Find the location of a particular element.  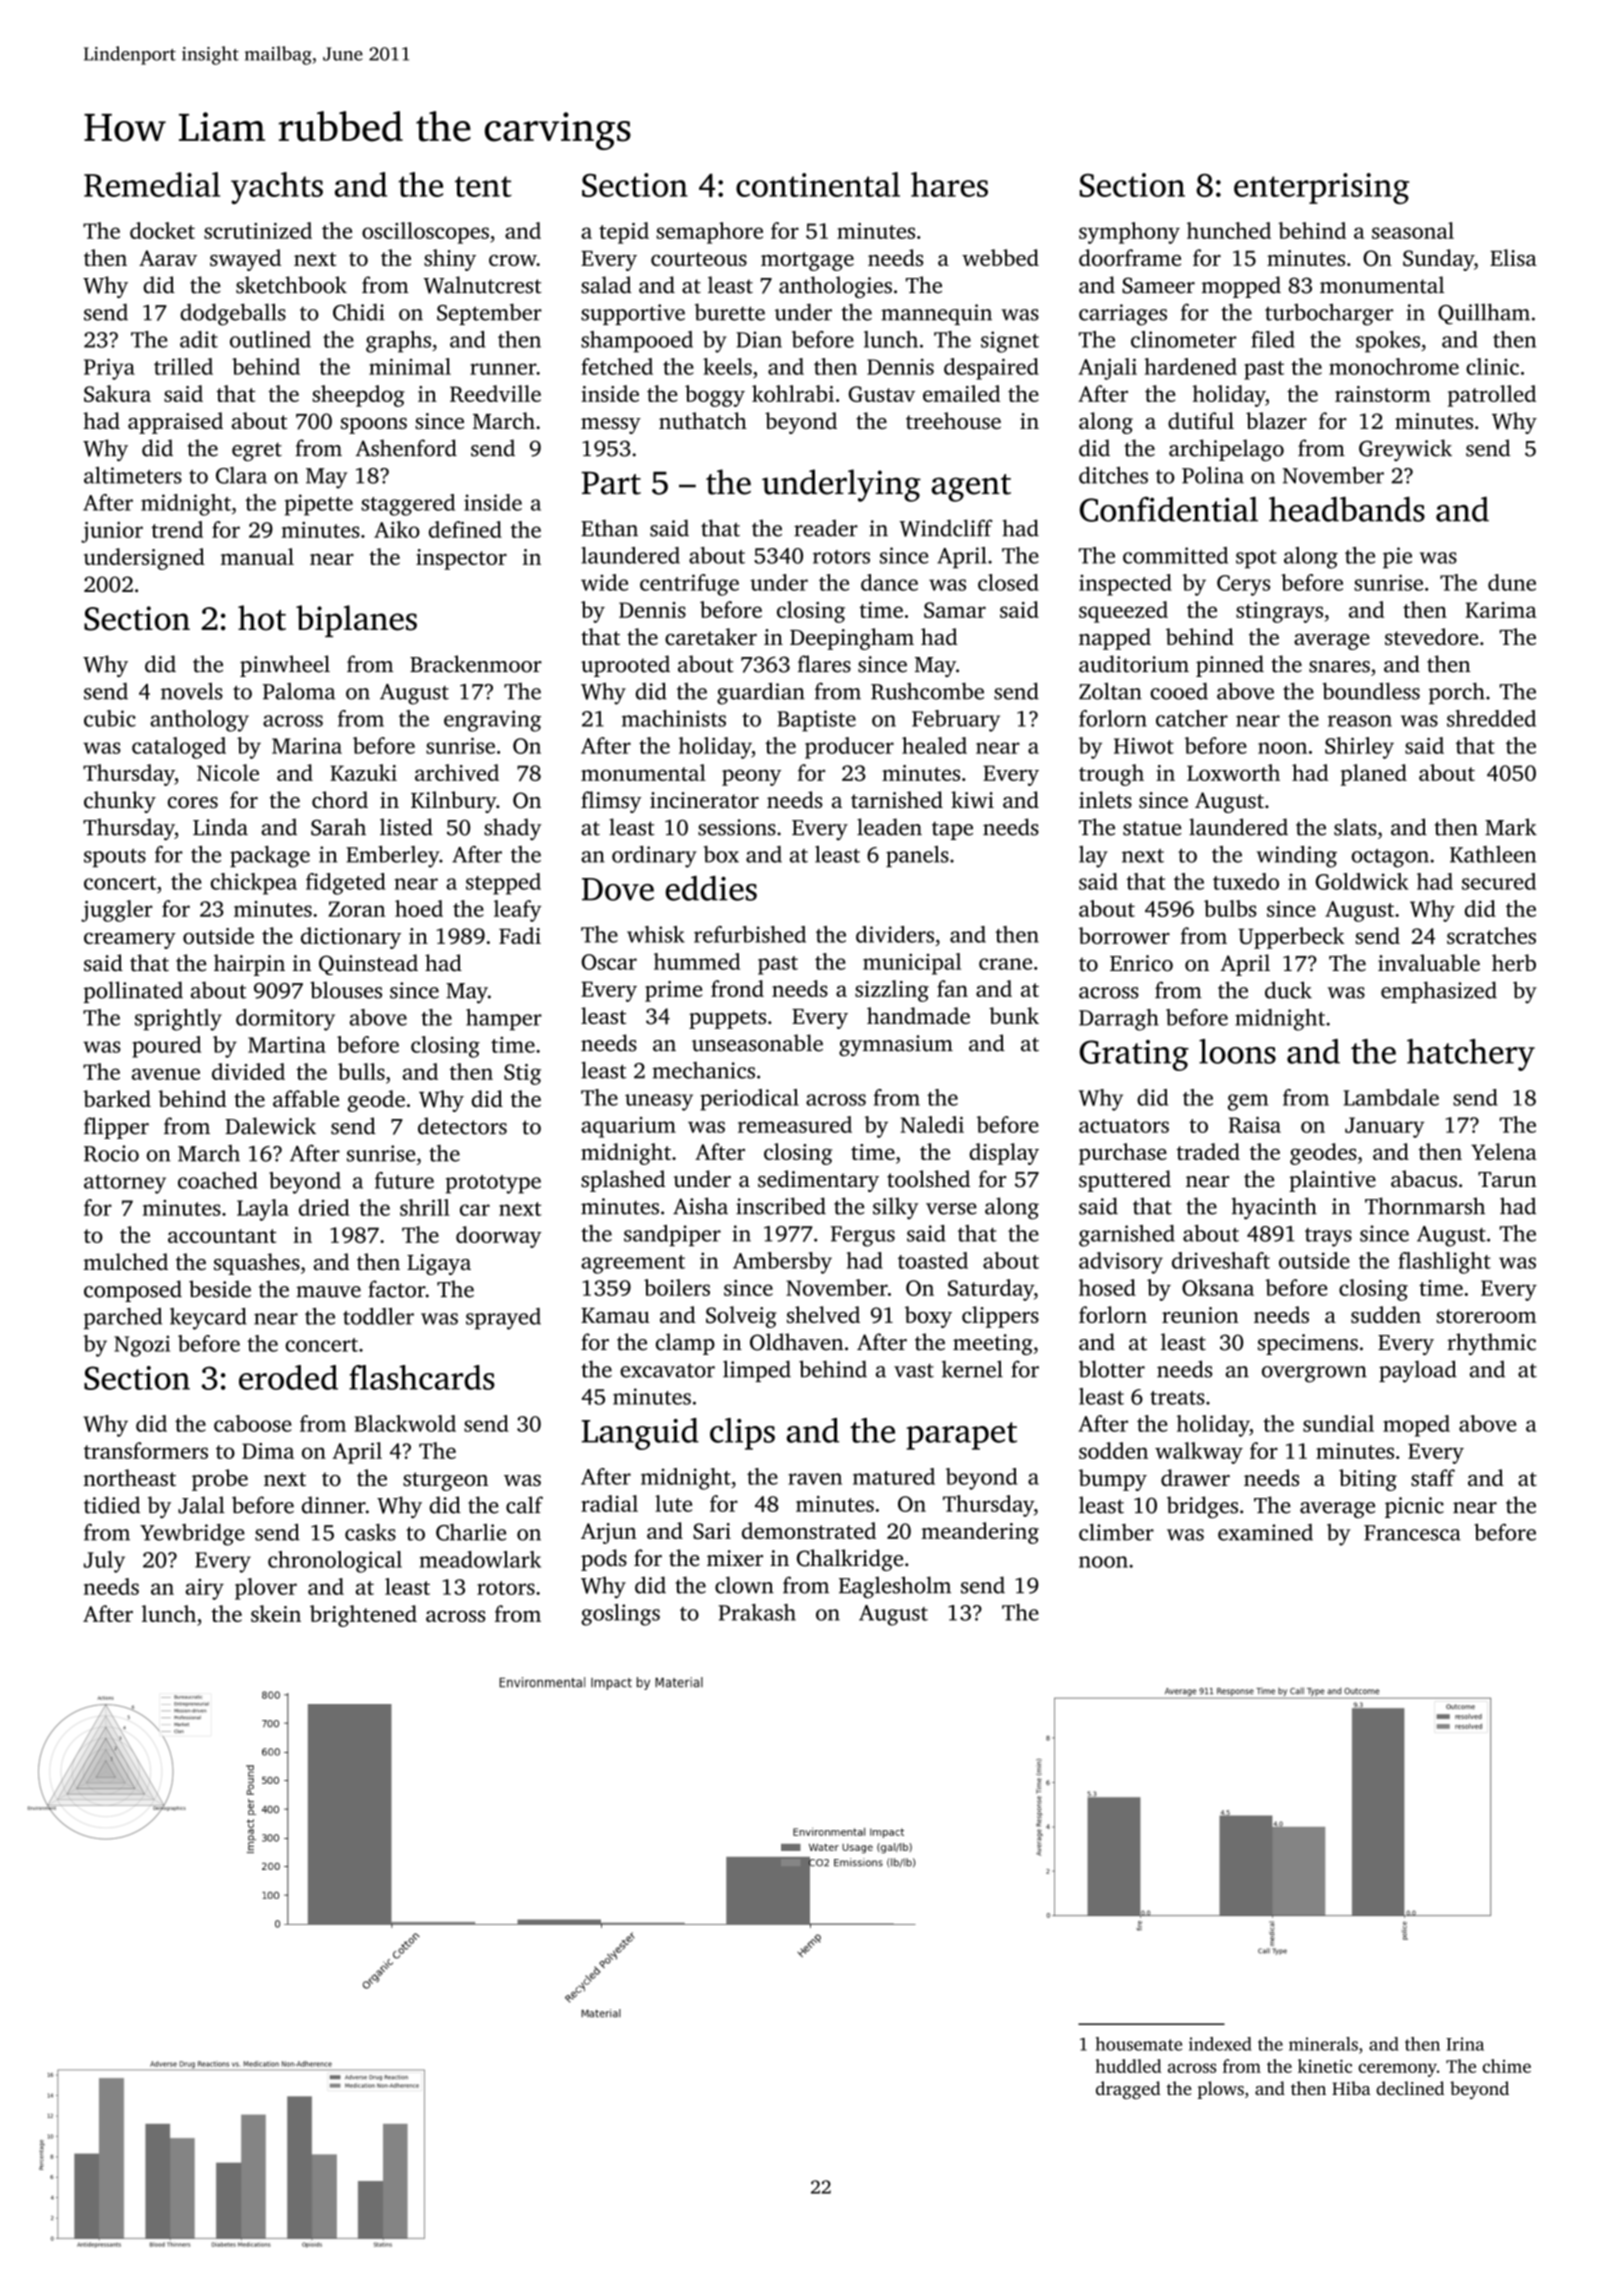

Ethan is located at coordinates (609, 528).
